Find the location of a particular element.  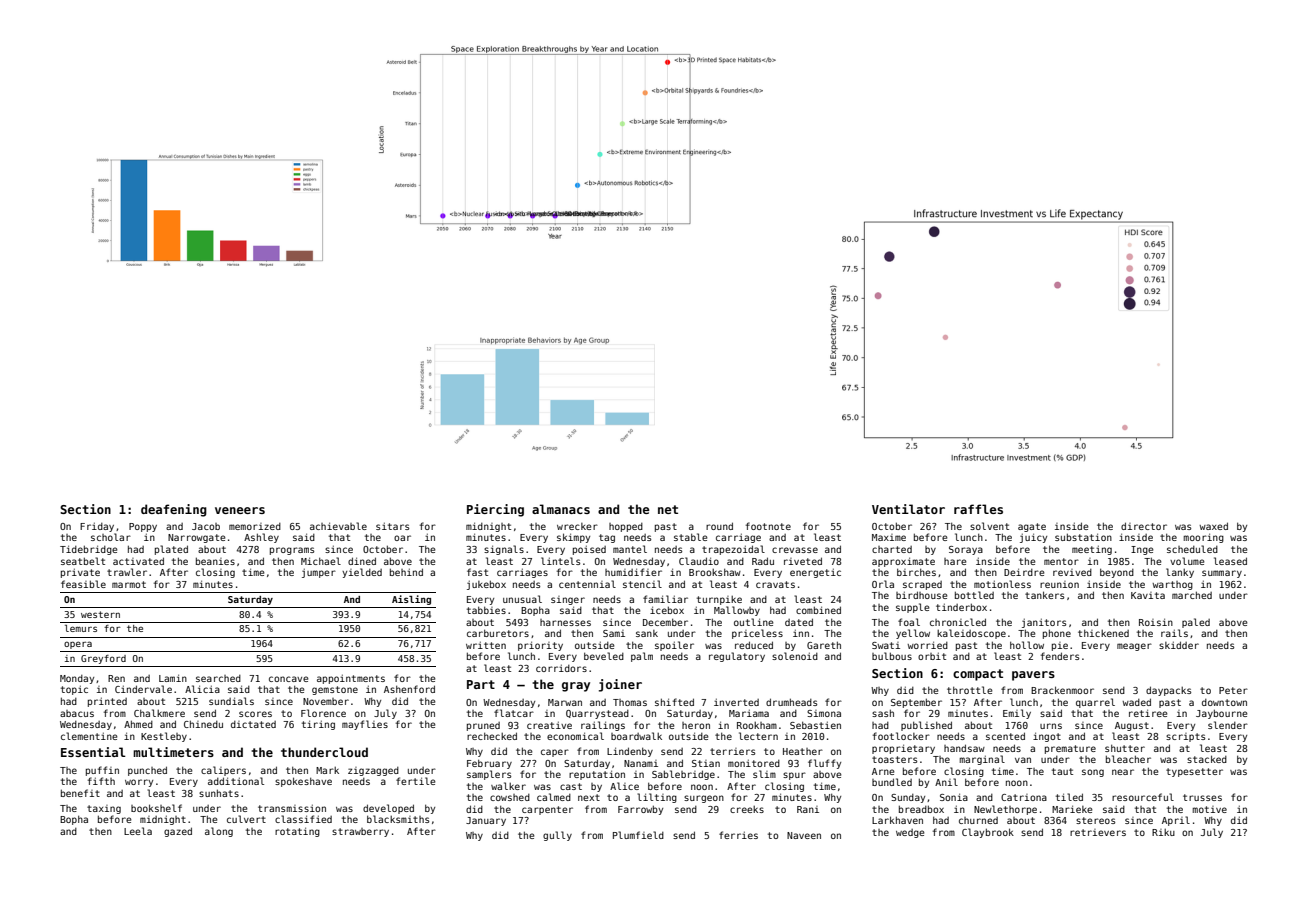

Alicia is located at coordinates (202, 689).
